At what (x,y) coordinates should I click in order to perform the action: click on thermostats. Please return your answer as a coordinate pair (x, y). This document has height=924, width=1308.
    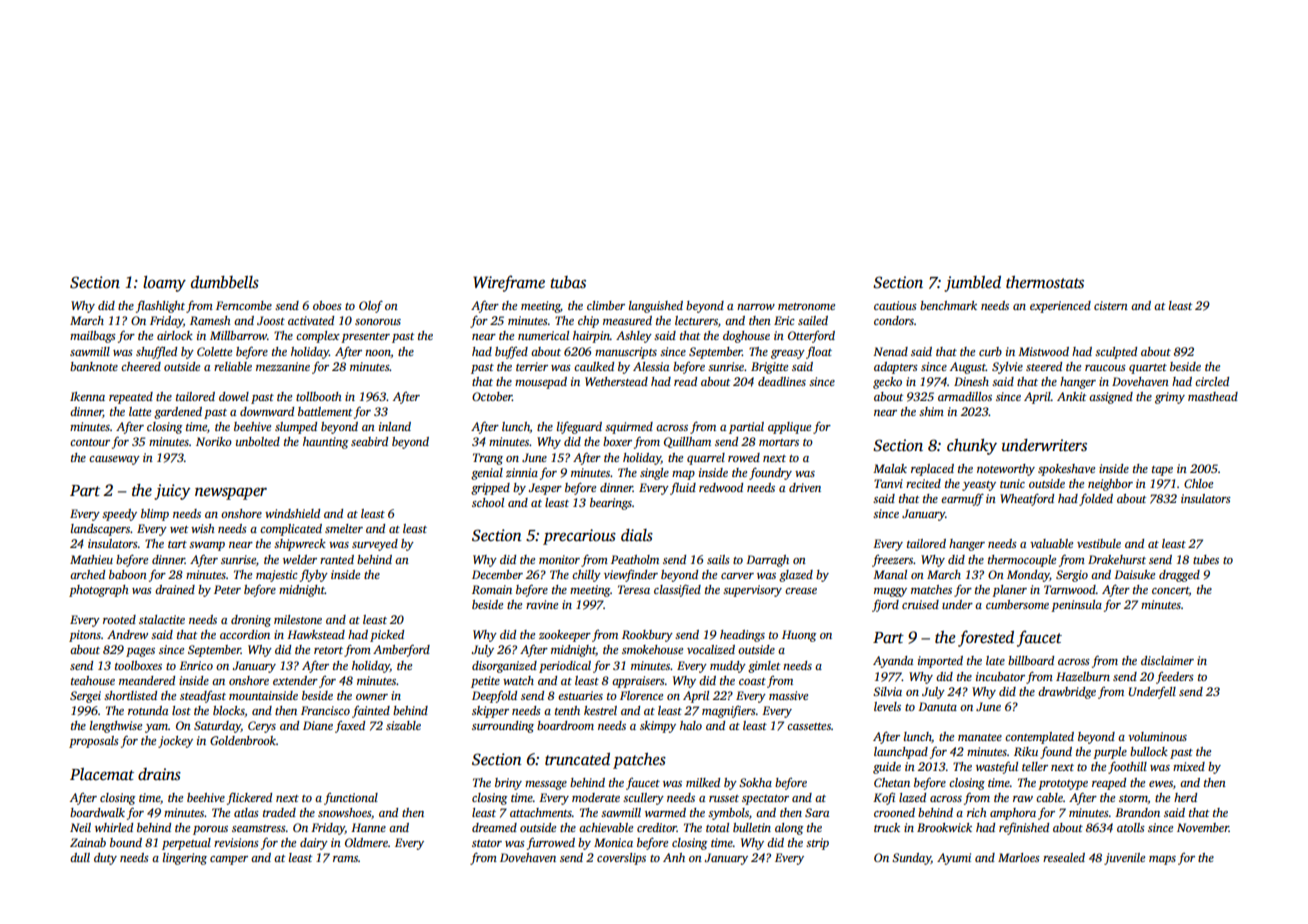
    Looking at the image, I should click on (1045, 282).
